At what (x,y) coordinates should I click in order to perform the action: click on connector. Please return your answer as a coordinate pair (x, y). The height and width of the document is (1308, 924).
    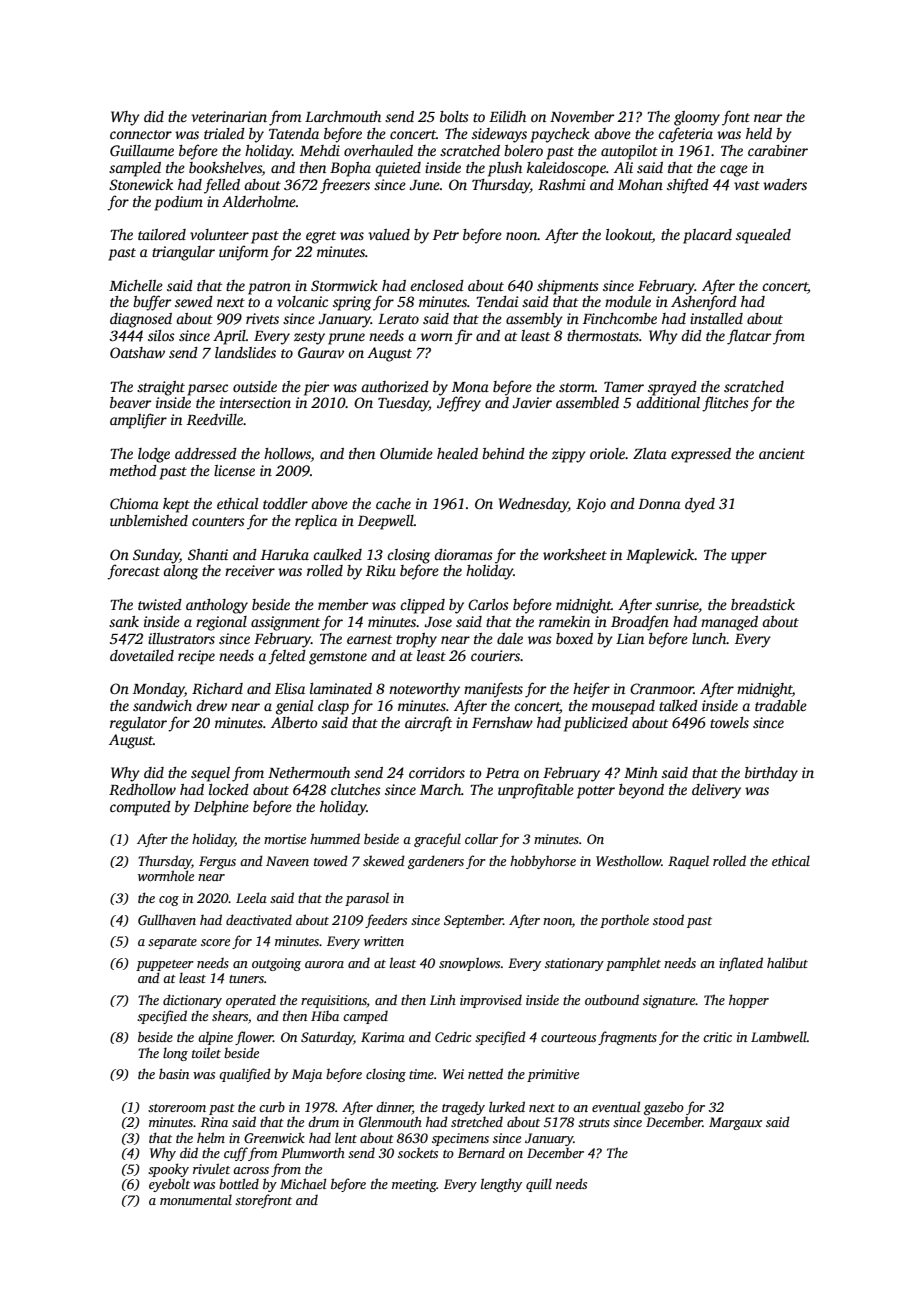
    Looking at the image, I should click on (141, 134).
